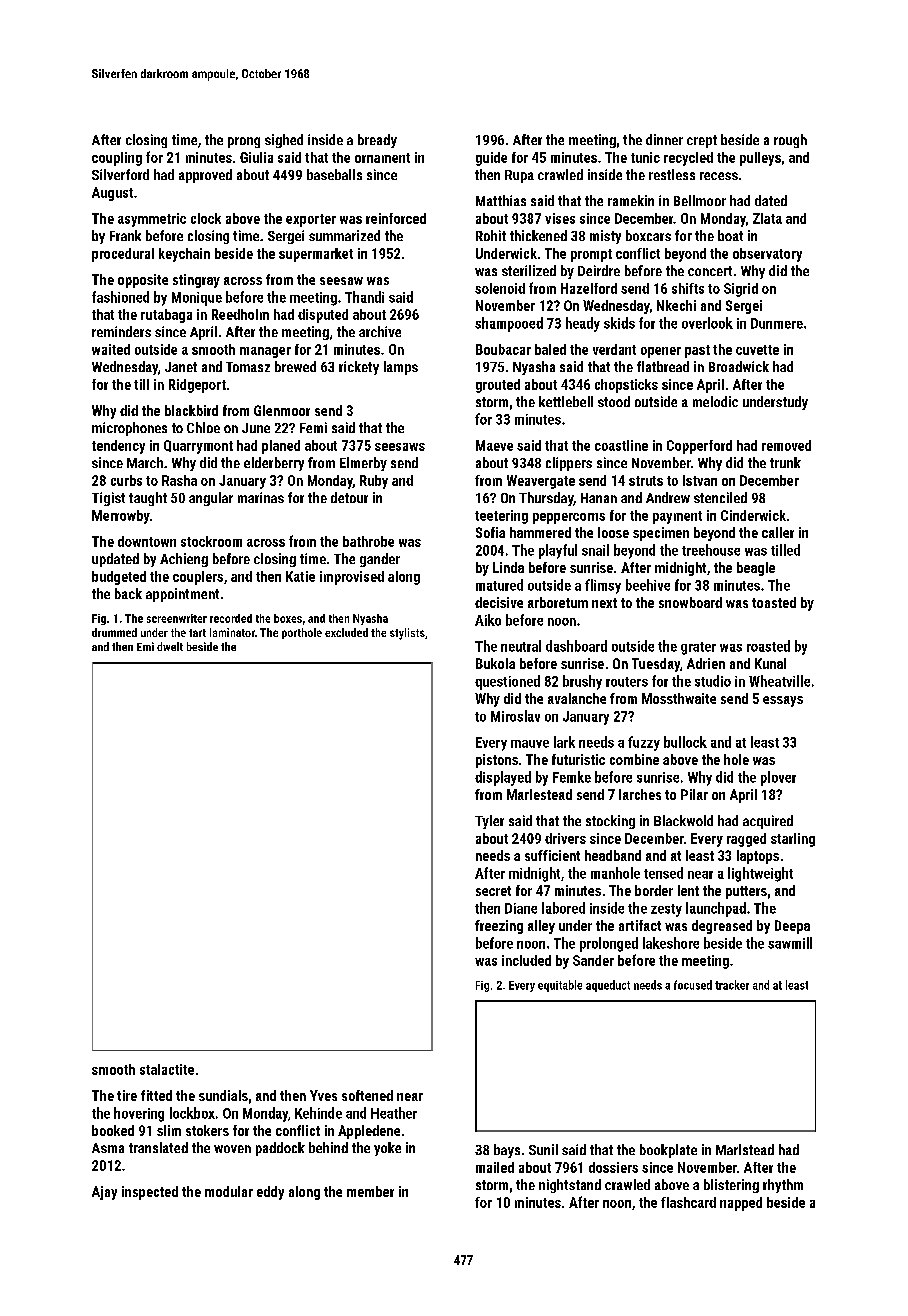  What do you see at coordinates (364, 297) in the page?
I see `Thandi` at bounding box center [364, 297].
